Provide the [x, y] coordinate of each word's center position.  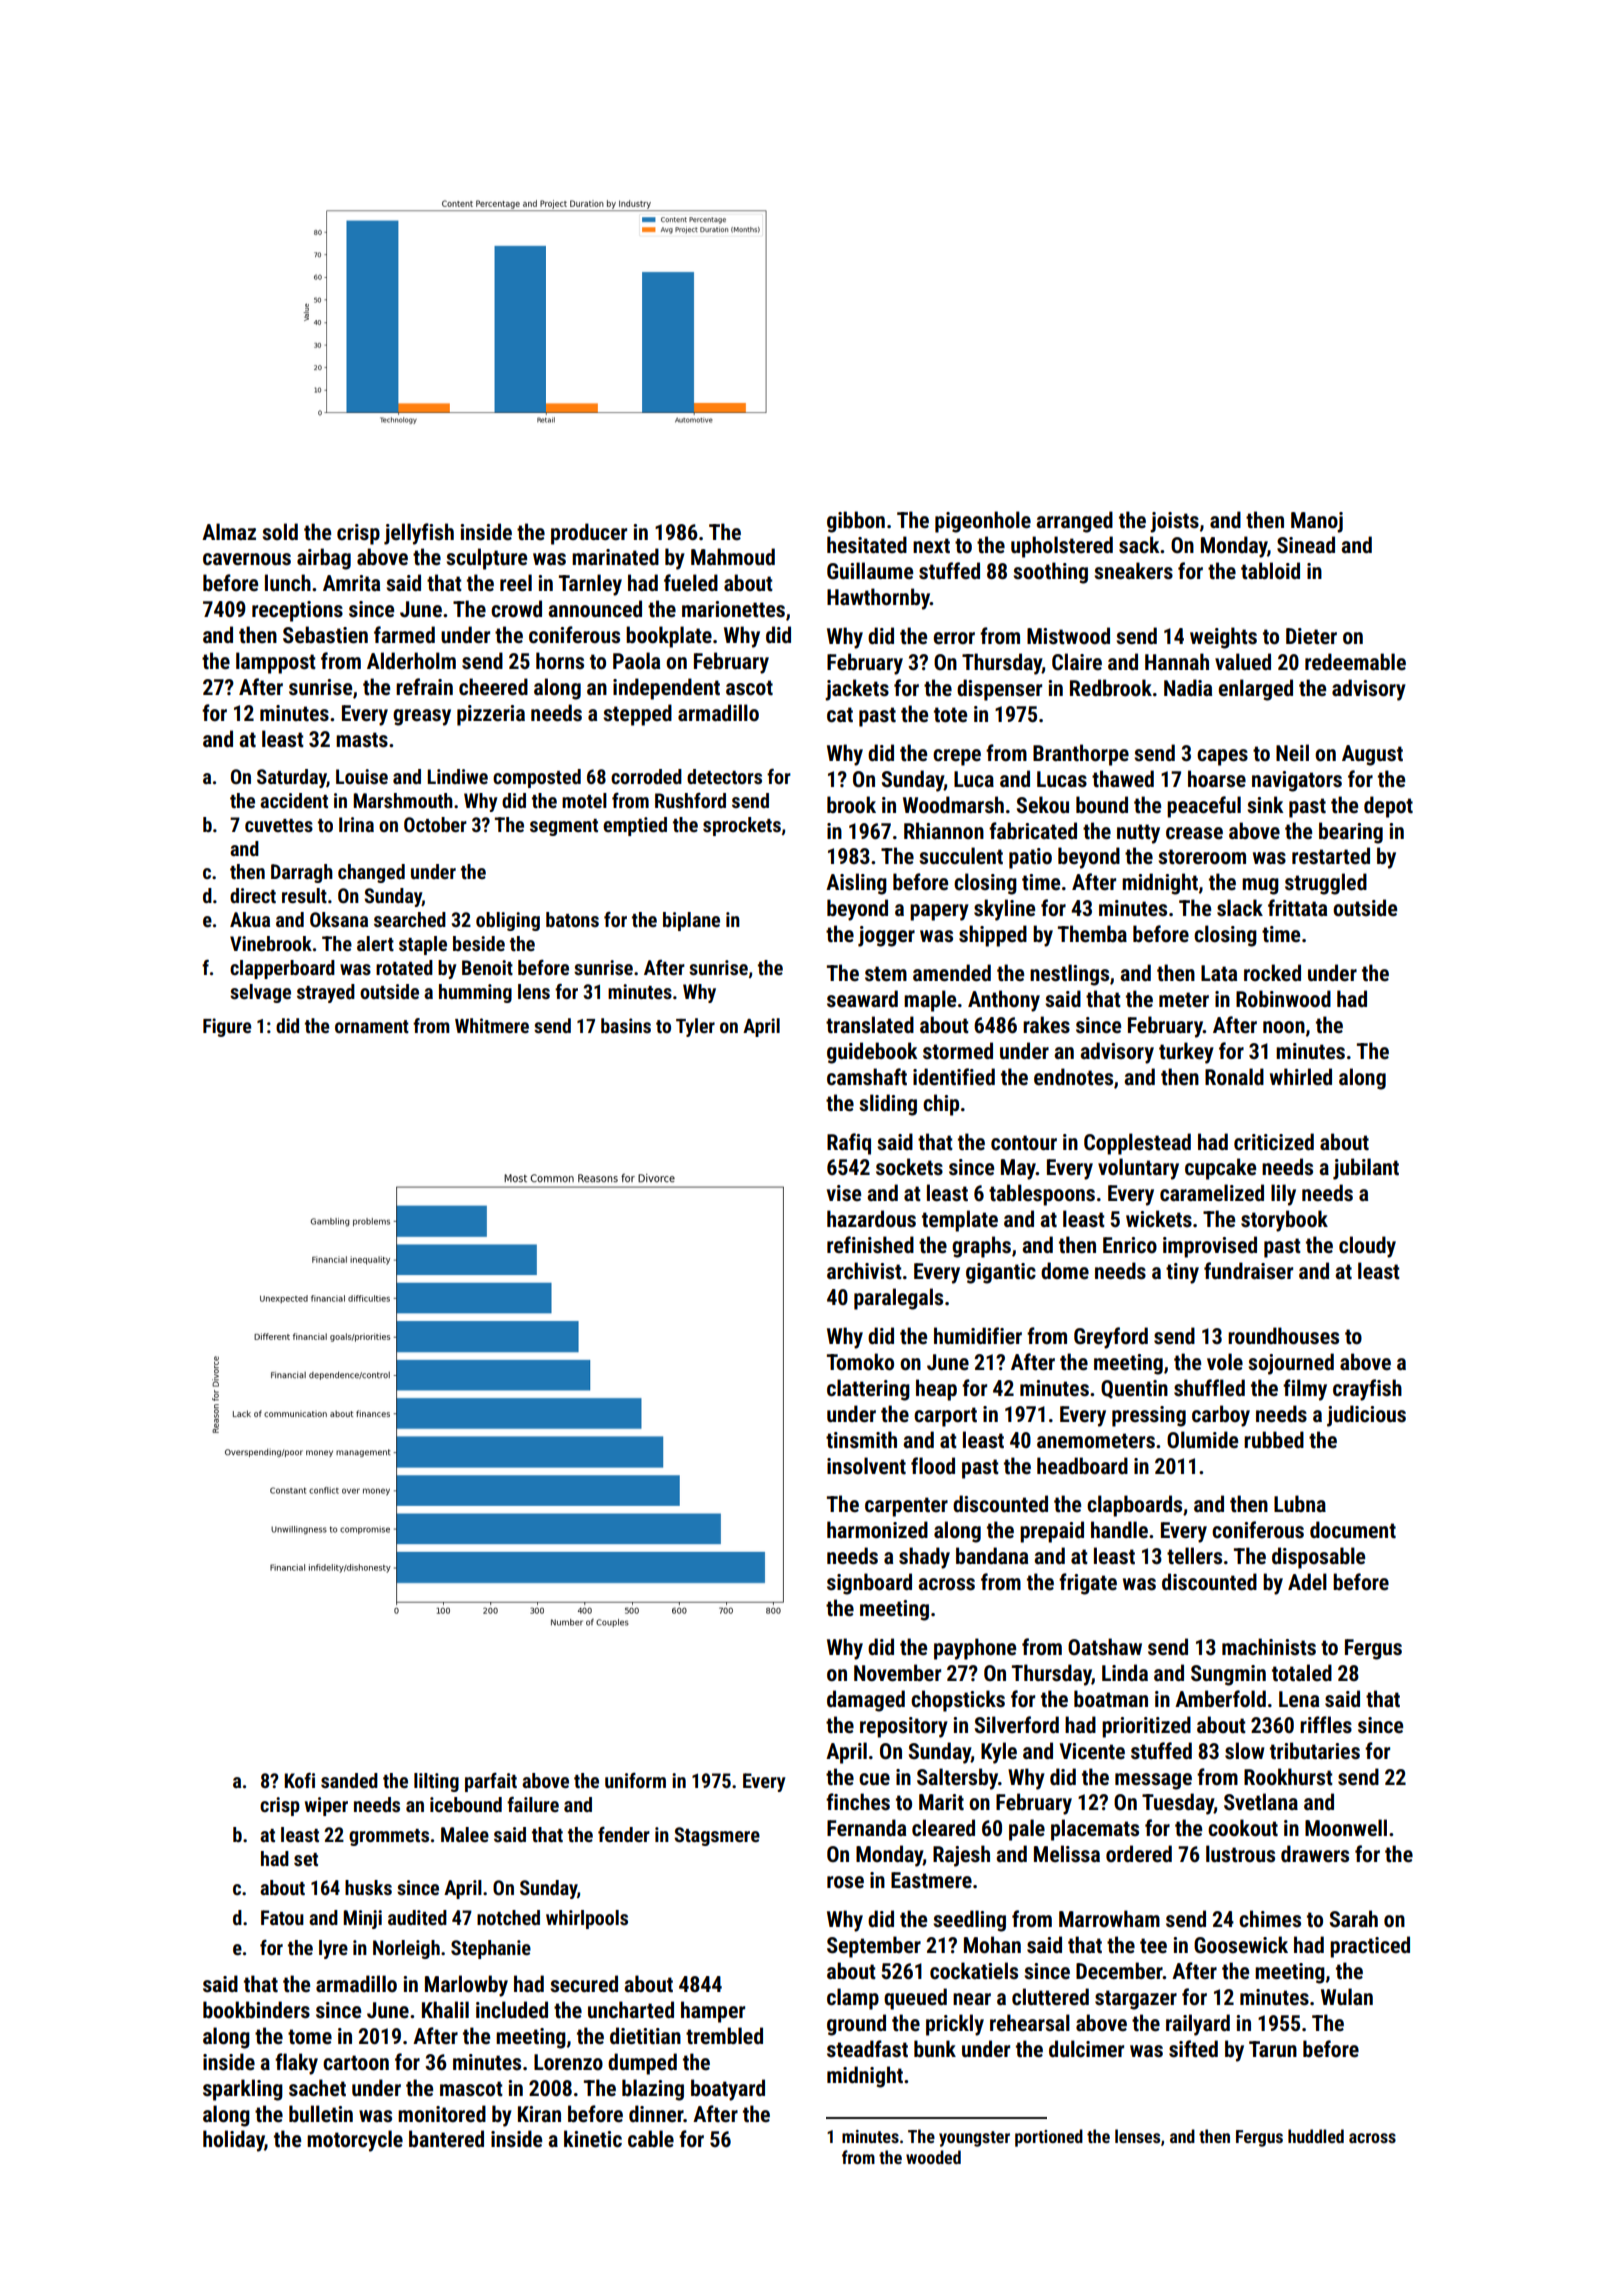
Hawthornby [878, 599]
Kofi [299, 1780]
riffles [1326, 1725]
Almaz [229, 531]
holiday [234, 2141]
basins [626, 1025]
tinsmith [861, 1440]
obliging [508, 921]
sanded [349, 1780]
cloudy [1367, 1247]
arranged [1074, 522]
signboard [869, 1584]
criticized [1274, 1142]
